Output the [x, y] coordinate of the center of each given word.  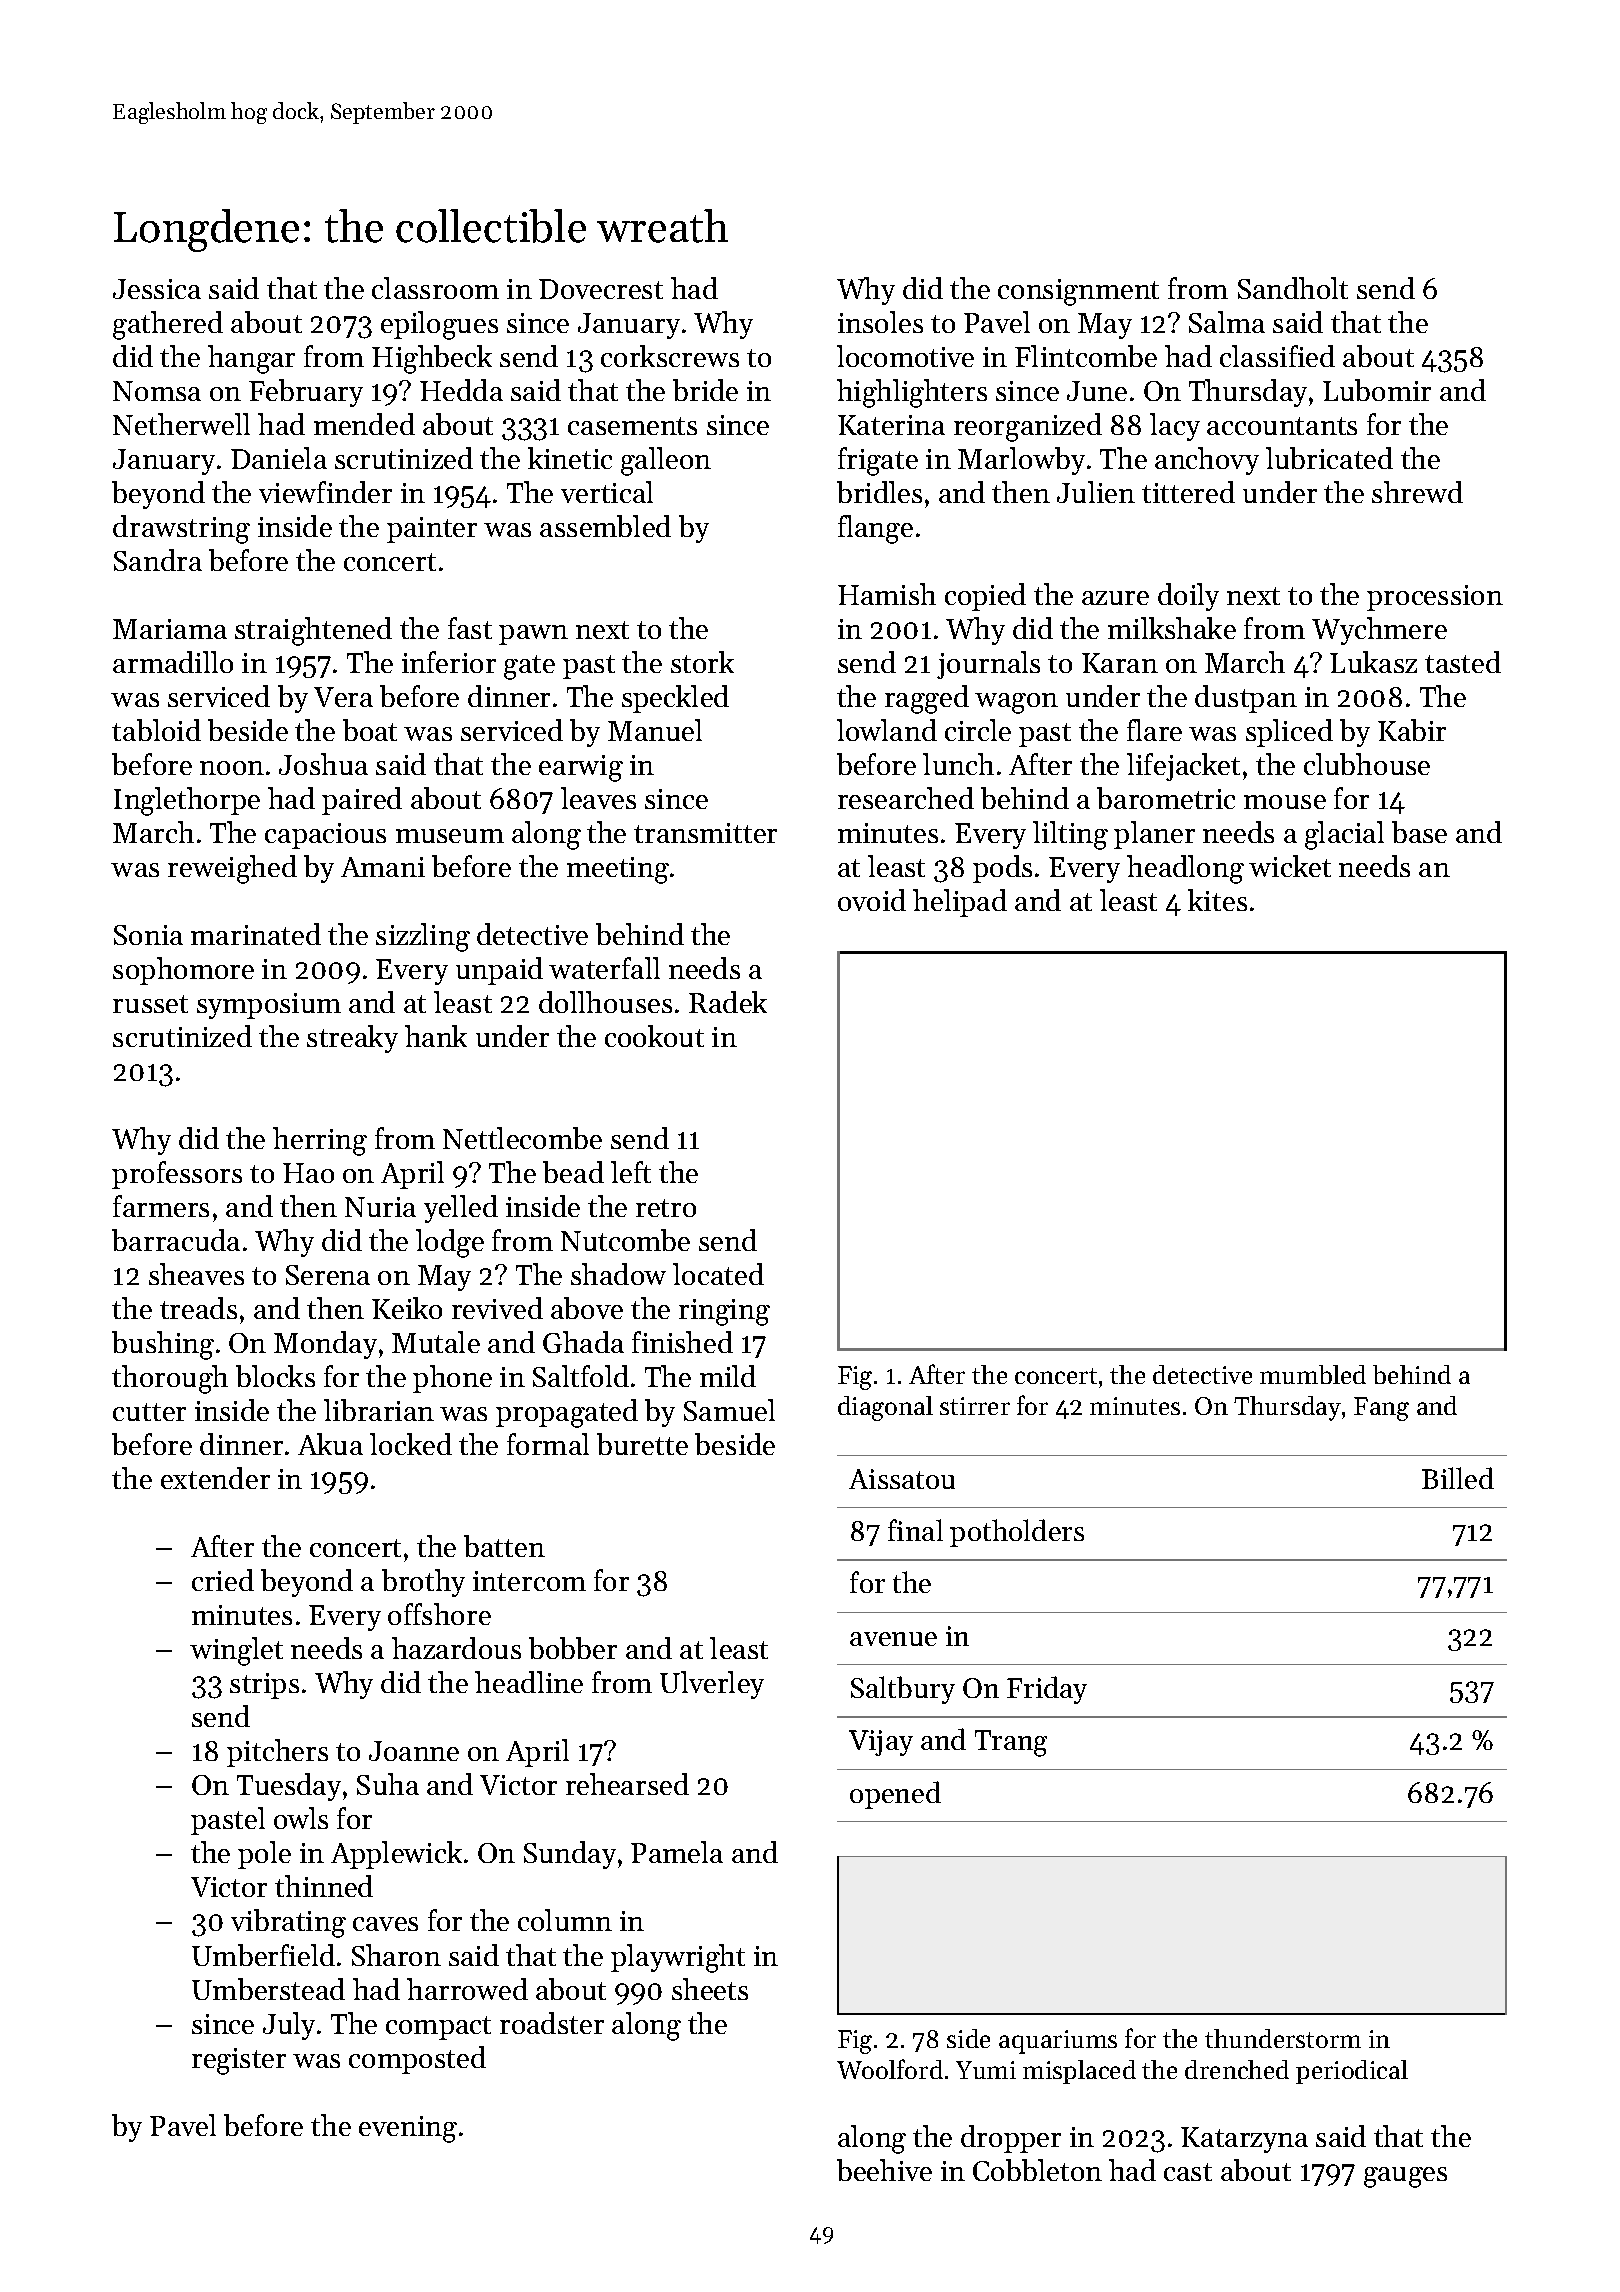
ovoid [872, 900]
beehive [884, 2170]
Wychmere [1379, 631]
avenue [893, 1639]
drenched [1237, 2069]
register [239, 2061]
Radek [728, 1002]
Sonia [148, 935]
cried [223, 1580]
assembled [605, 526]
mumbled [1313, 1374]
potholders [1017, 1533]
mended [364, 424]
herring [320, 1141]
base [1419, 832]
